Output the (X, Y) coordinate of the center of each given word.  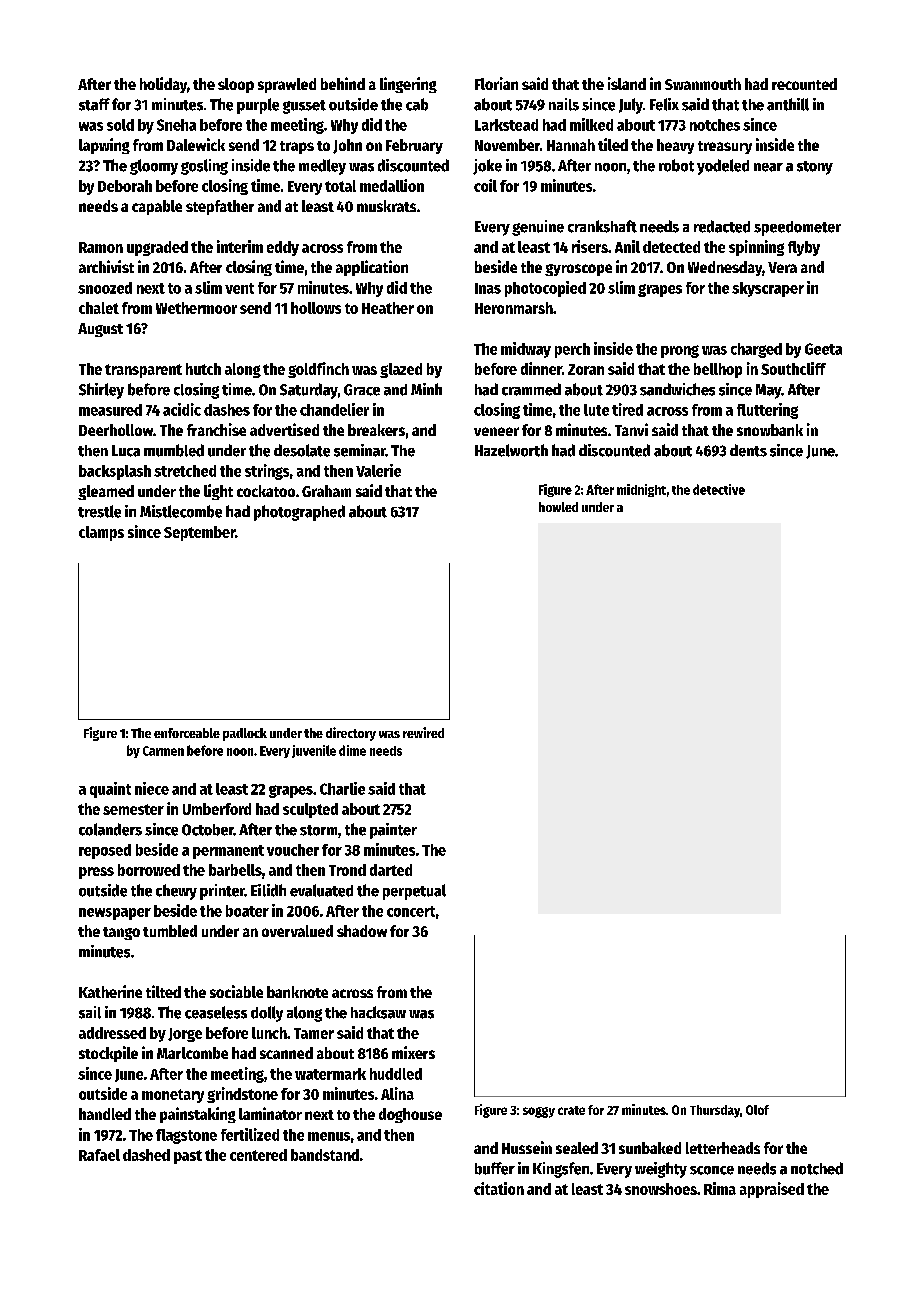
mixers (413, 1052)
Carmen (163, 751)
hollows (316, 308)
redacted (722, 226)
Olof (757, 1110)
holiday (163, 85)
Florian (496, 83)
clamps (101, 533)
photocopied (545, 289)
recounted (804, 84)
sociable (236, 991)
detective (719, 489)
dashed (146, 1155)
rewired (423, 732)
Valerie (378, 470)
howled (558, 507)
